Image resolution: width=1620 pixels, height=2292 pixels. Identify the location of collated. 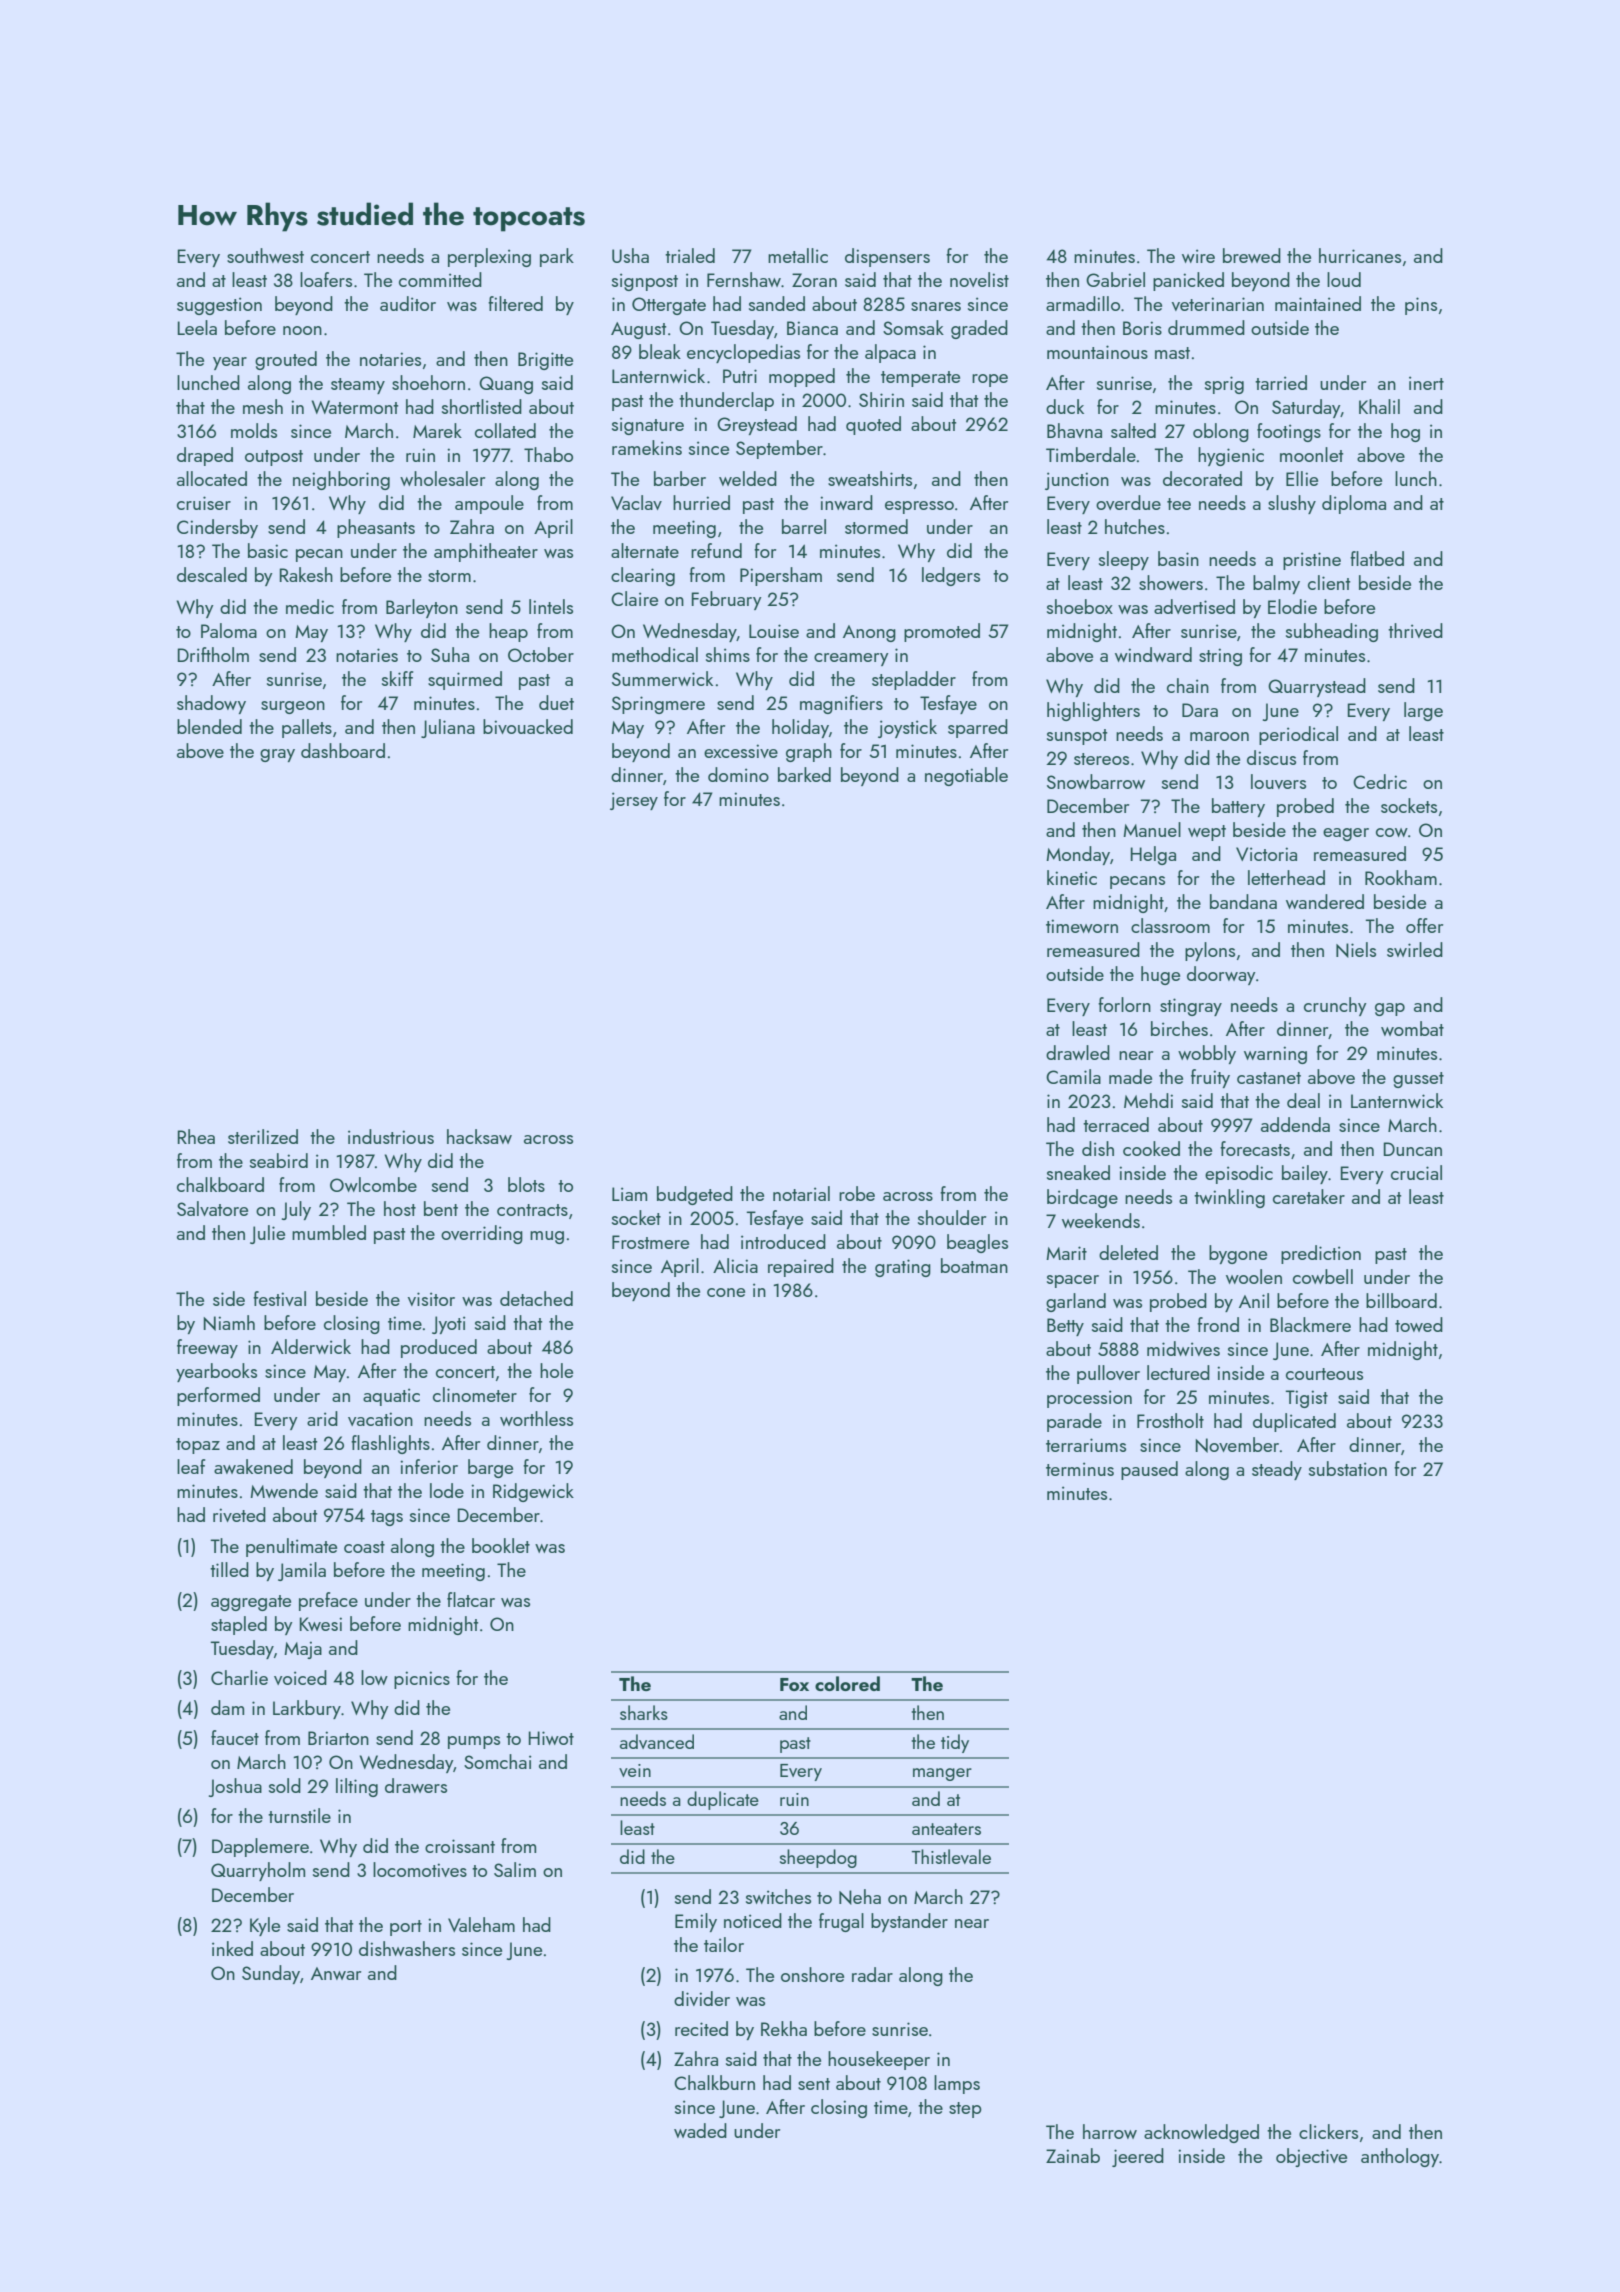
(505, 430).
